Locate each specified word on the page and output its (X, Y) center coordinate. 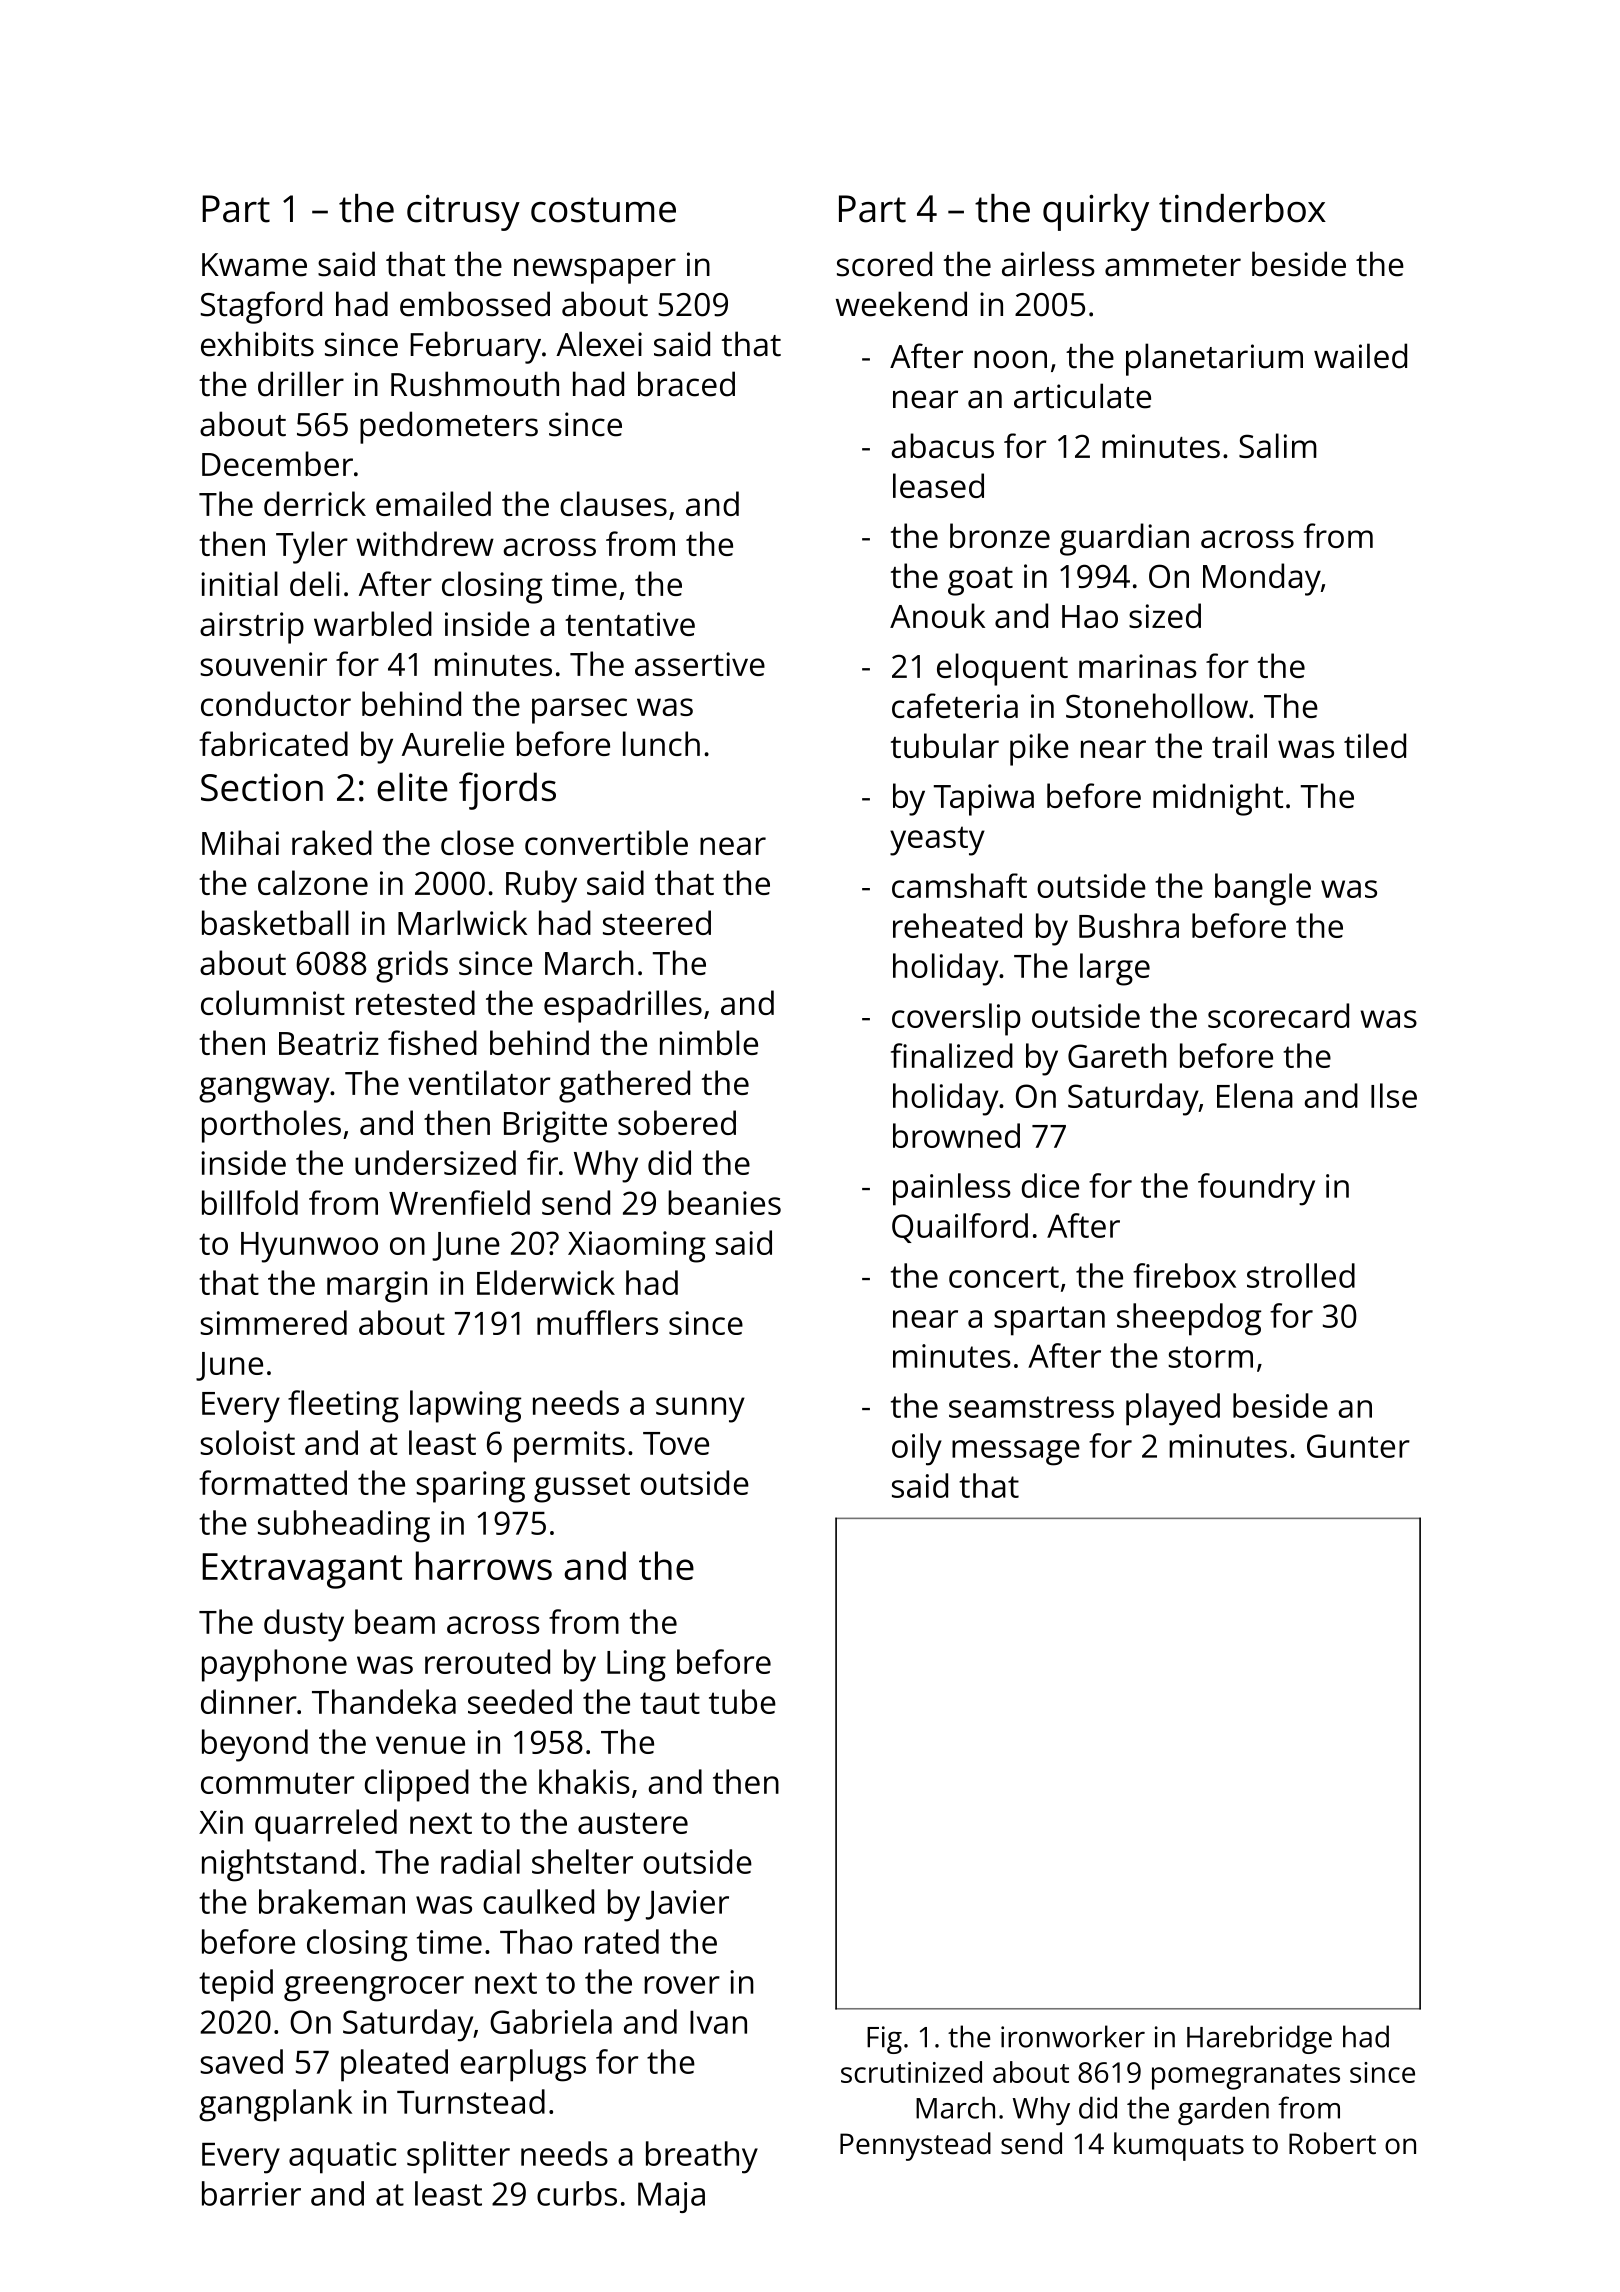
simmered (273, 1322)
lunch (661, 743)
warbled (373, 623)
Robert (1332, 2143)
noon (1010, 359)
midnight (1218, 799)
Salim (1278, 445)
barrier (251, 2193)
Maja (671, 2197)
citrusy (463, 213)
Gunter (1358, 1446)
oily (917, 1449)
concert (1004, 1277)
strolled (1301, 1275)
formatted (273, 1482)
